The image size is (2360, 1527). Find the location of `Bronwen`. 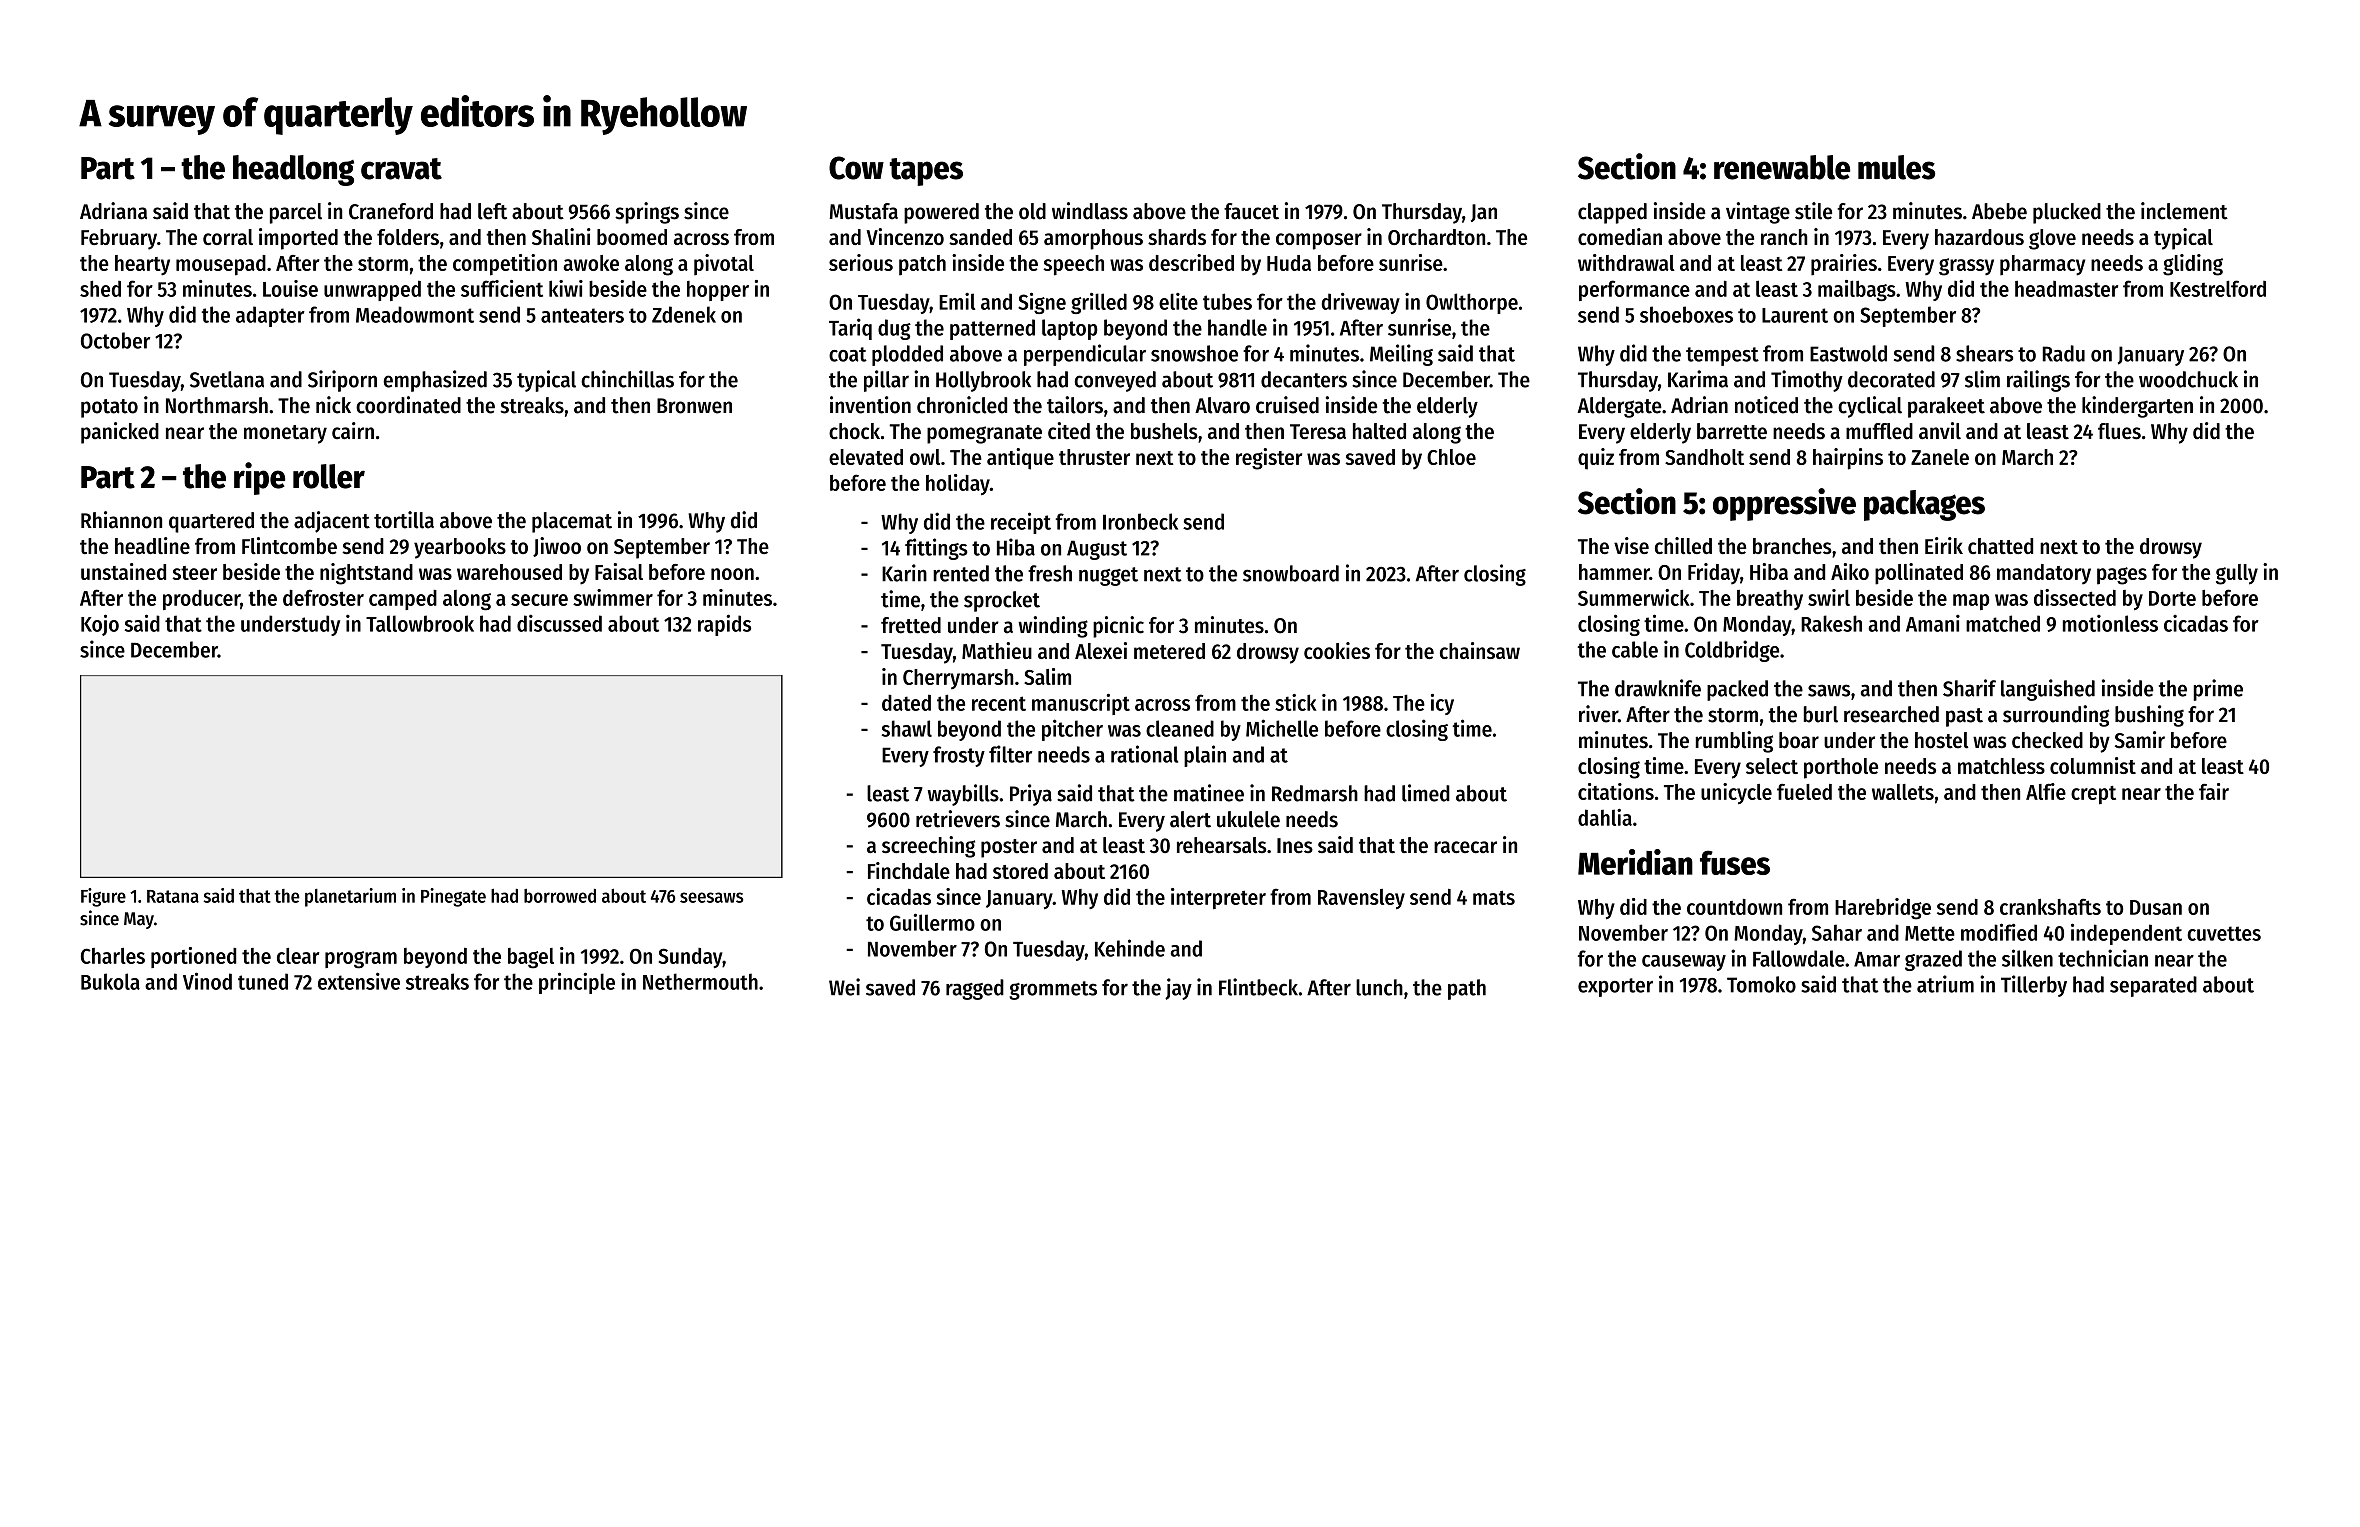

Bronwen is located at coordinates (694, 406).
